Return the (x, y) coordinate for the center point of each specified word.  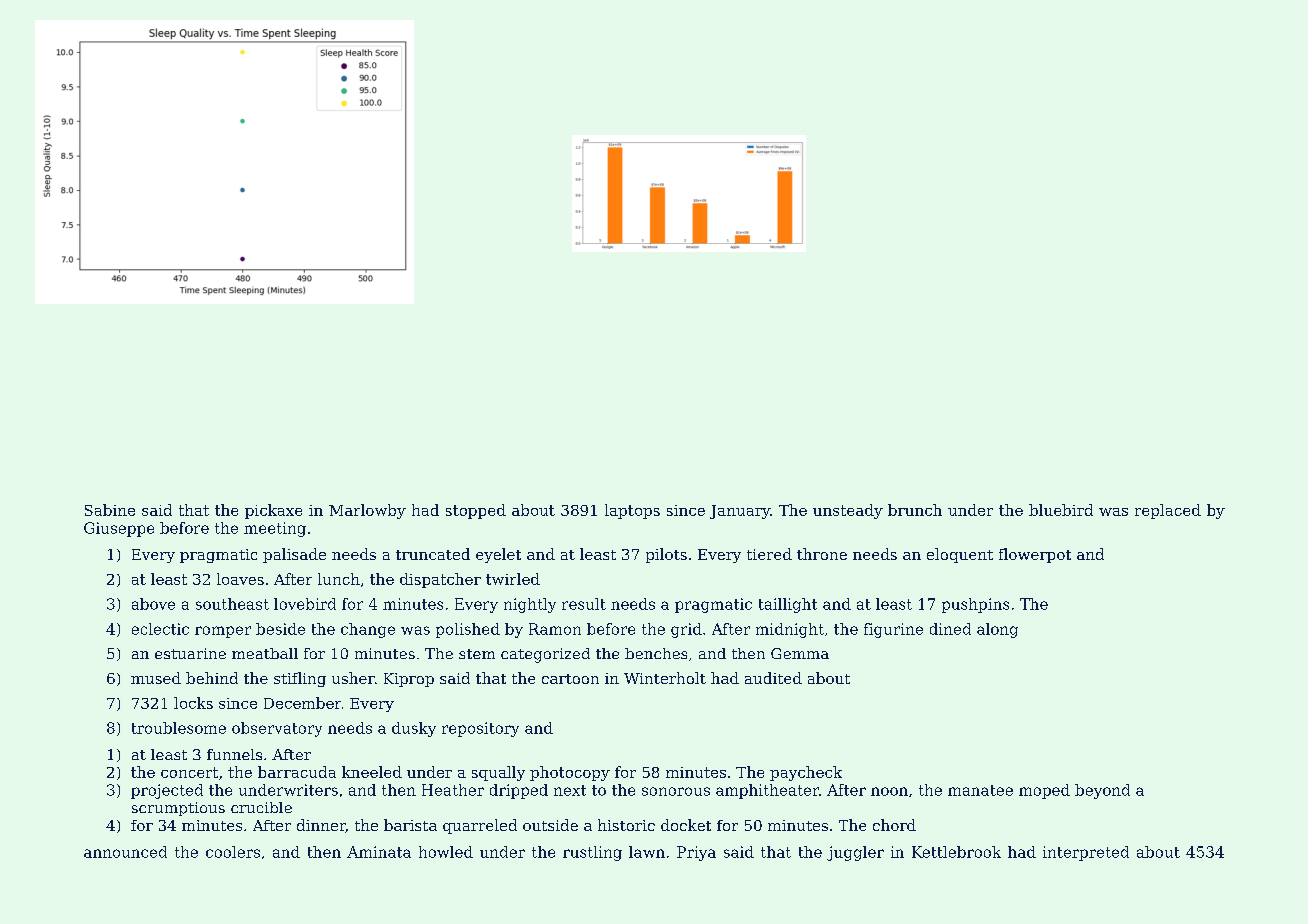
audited (773, 678)
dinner (321, 826)
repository (480, 729)
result (584, 604)
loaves (240, 579)
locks (193, 703)
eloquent (960, 555)
